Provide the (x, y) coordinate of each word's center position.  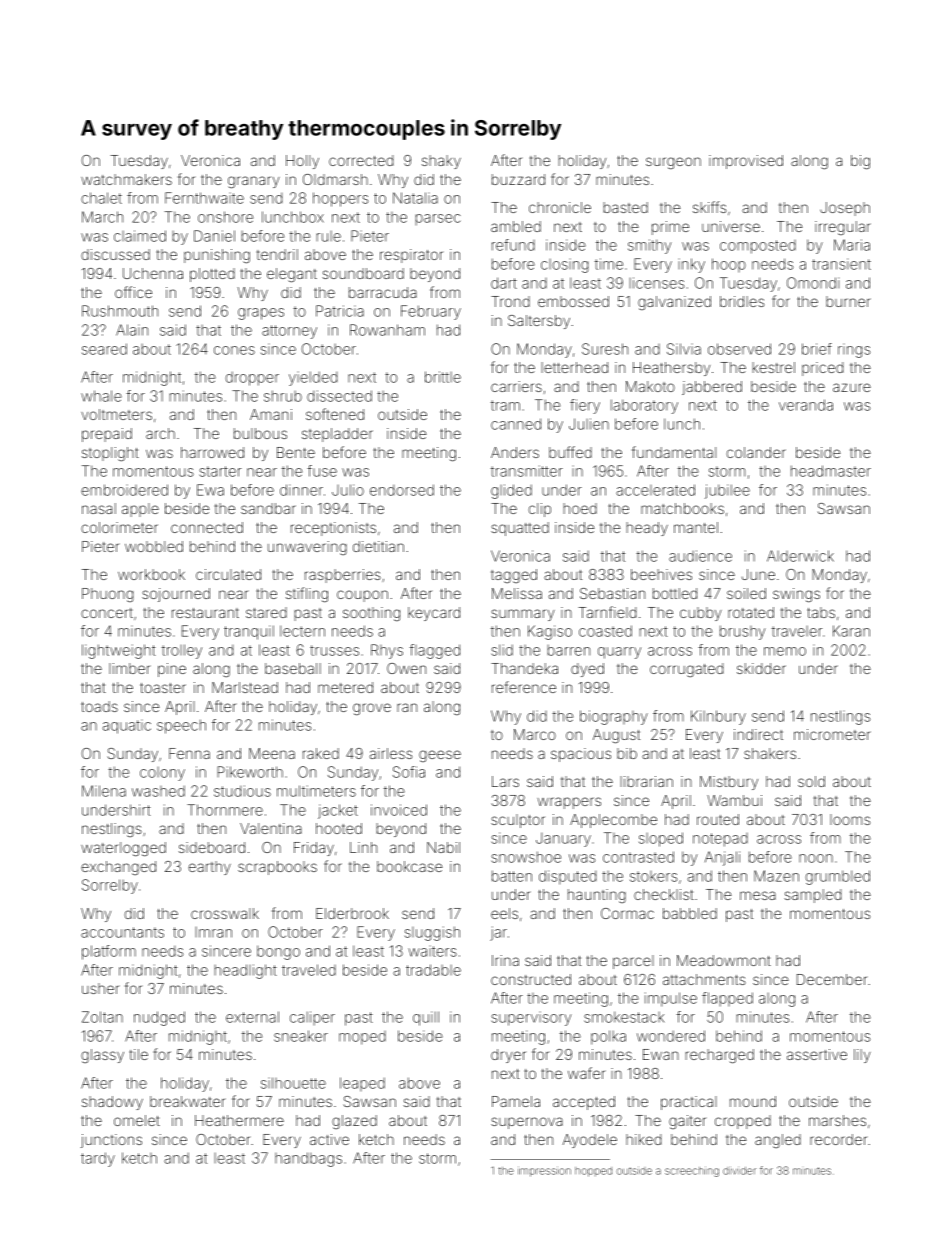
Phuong (107, 595)
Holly (302, 162)
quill (426, 1018)
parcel (633, 962)
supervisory (531, 1018)
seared (104, 349)
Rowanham (387, 330)
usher (101, 988)
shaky (441, 162)
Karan (851, 631)
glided (511, 491)
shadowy (112, 1103)
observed (739, 349)
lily (862, 1056)
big (860, 162)
